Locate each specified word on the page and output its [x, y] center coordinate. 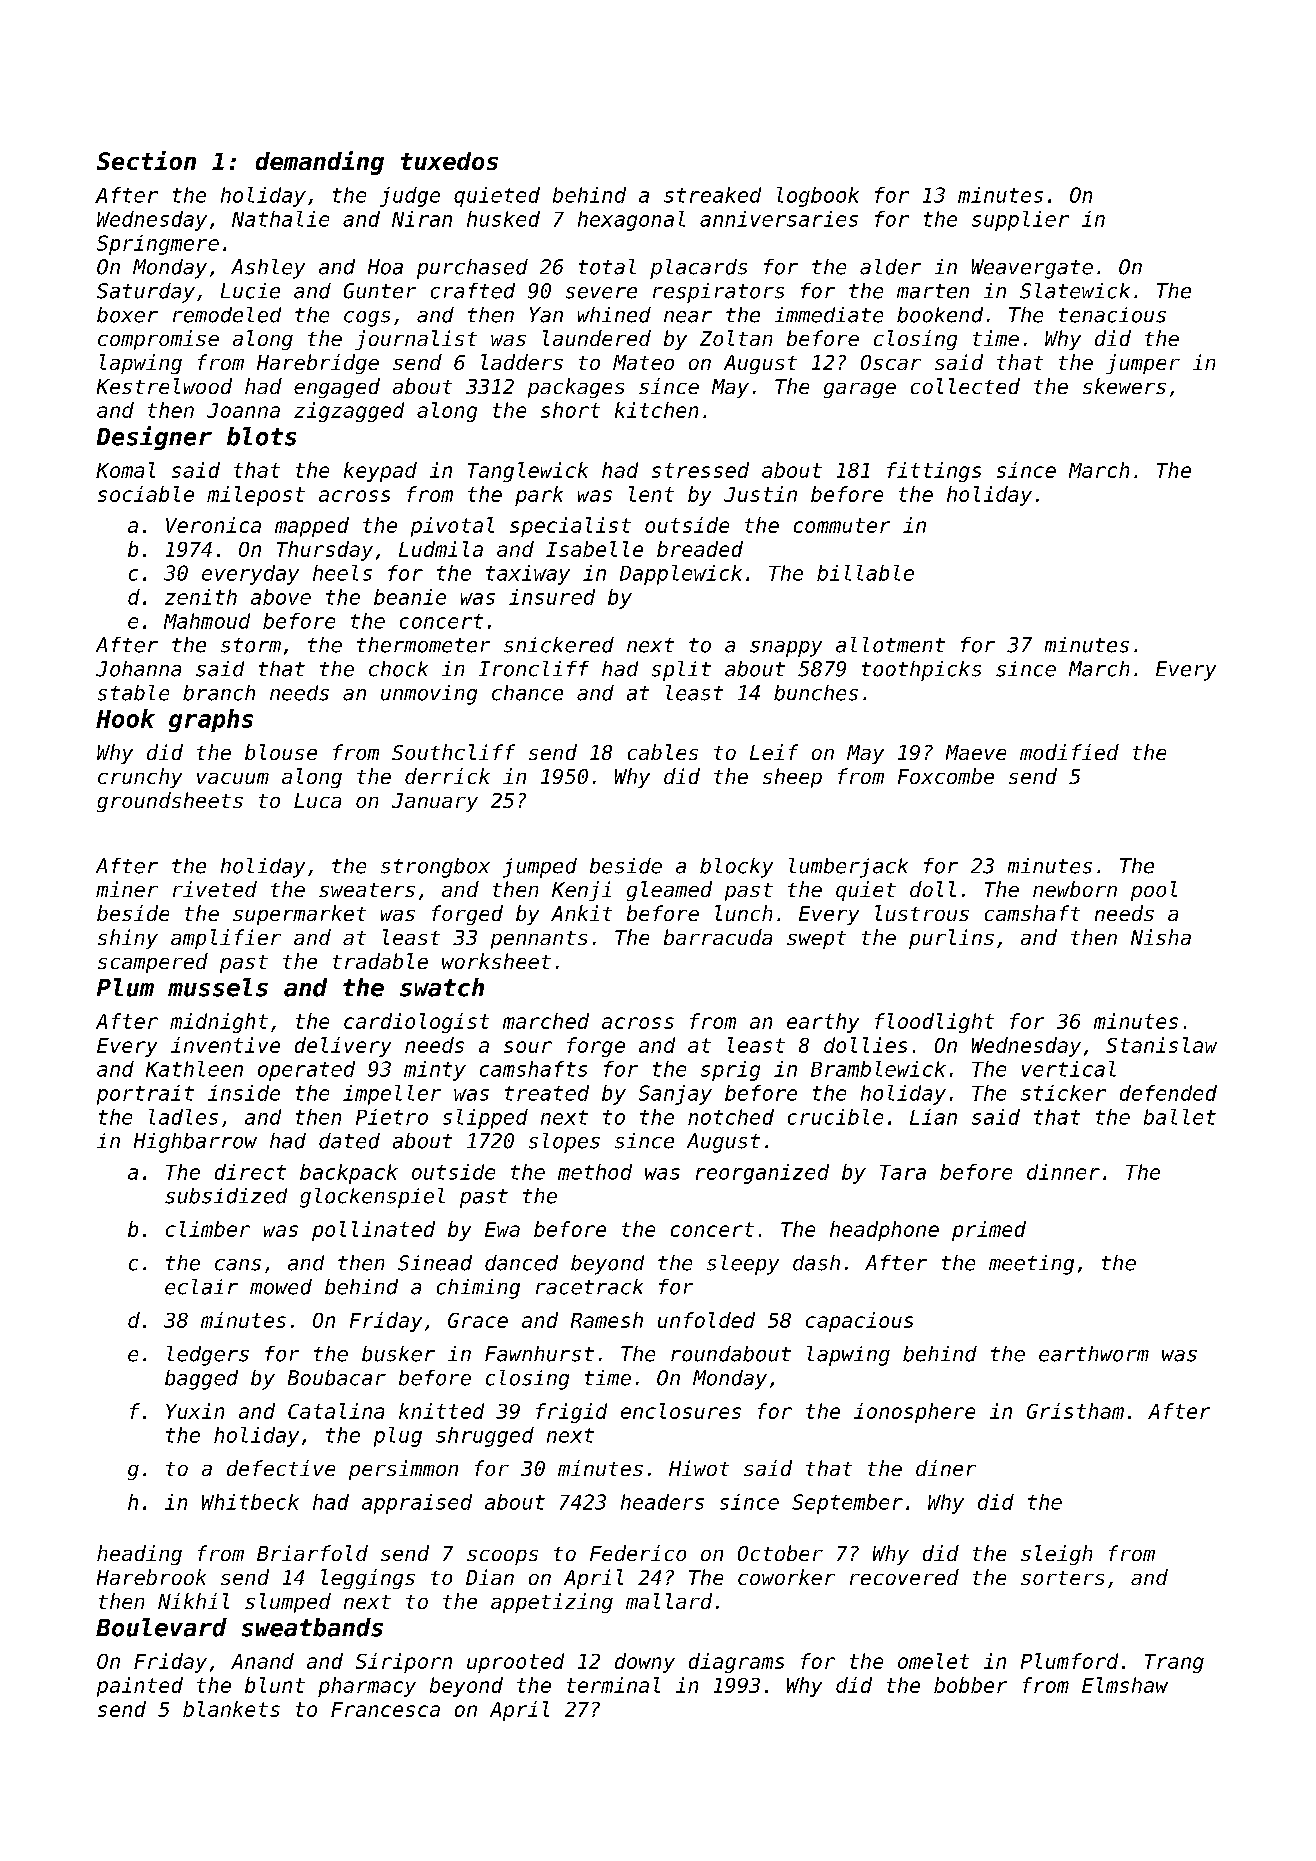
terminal [613, 1685]
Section [146, 160]
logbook [818, 197]
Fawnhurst [539, 1354]
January [435, 802]
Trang [1174, 1663]
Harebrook [151, 1577]
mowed [281, 1287]
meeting [1031, 1265]
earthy [823, 1023]
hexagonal [631, 221]
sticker [1063, 1093]
